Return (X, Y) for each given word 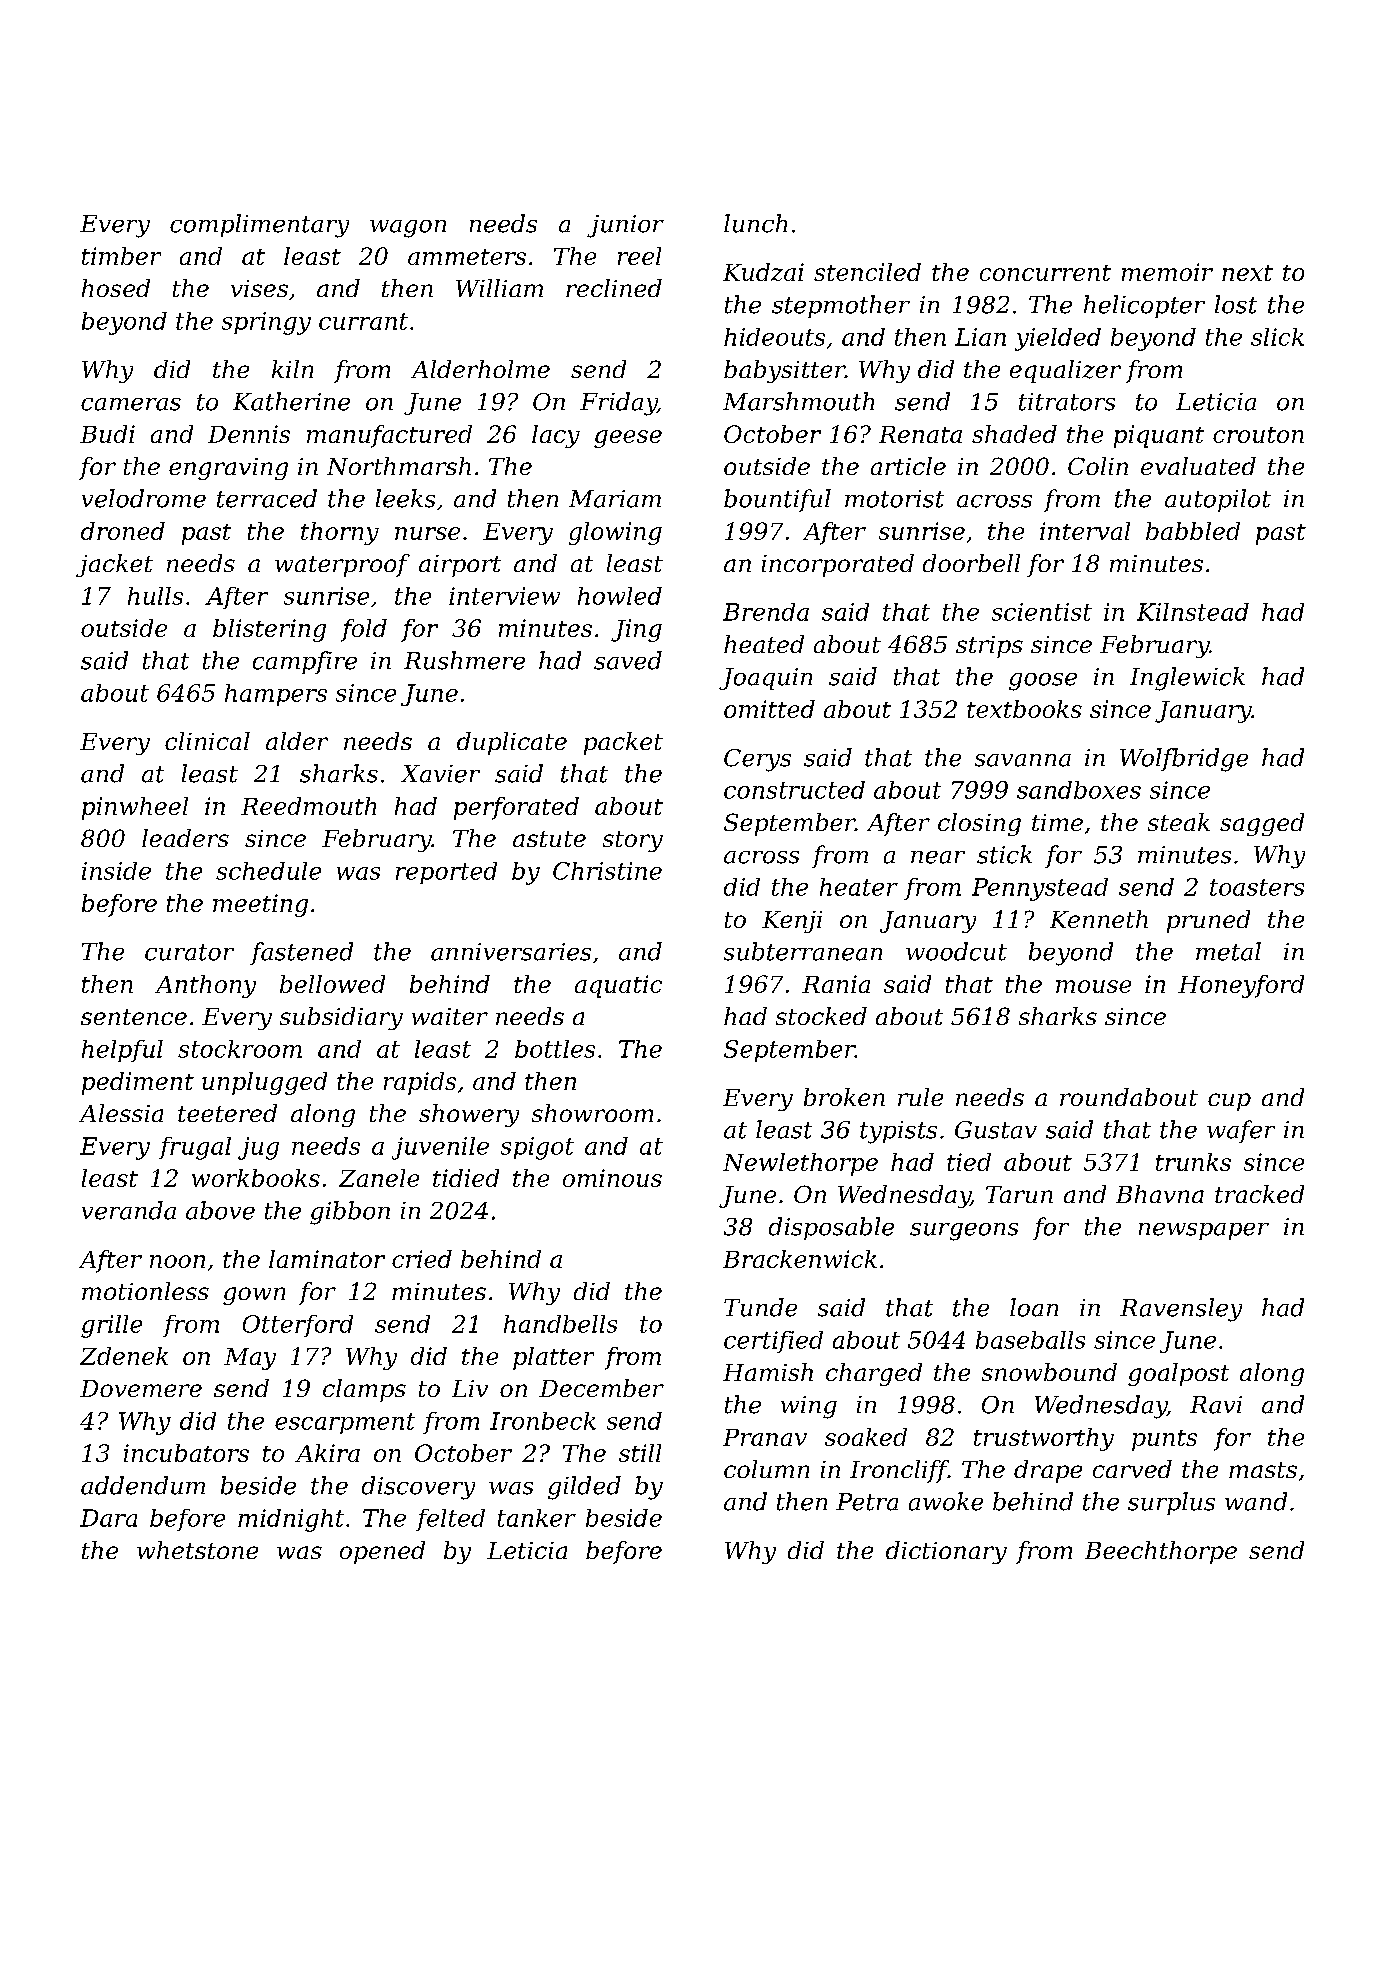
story (633, 841)
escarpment (345, 1423)
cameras (131, 404)
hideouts (774, 337)
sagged (1262, 824)
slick (1277, 337)
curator (189, 952)
